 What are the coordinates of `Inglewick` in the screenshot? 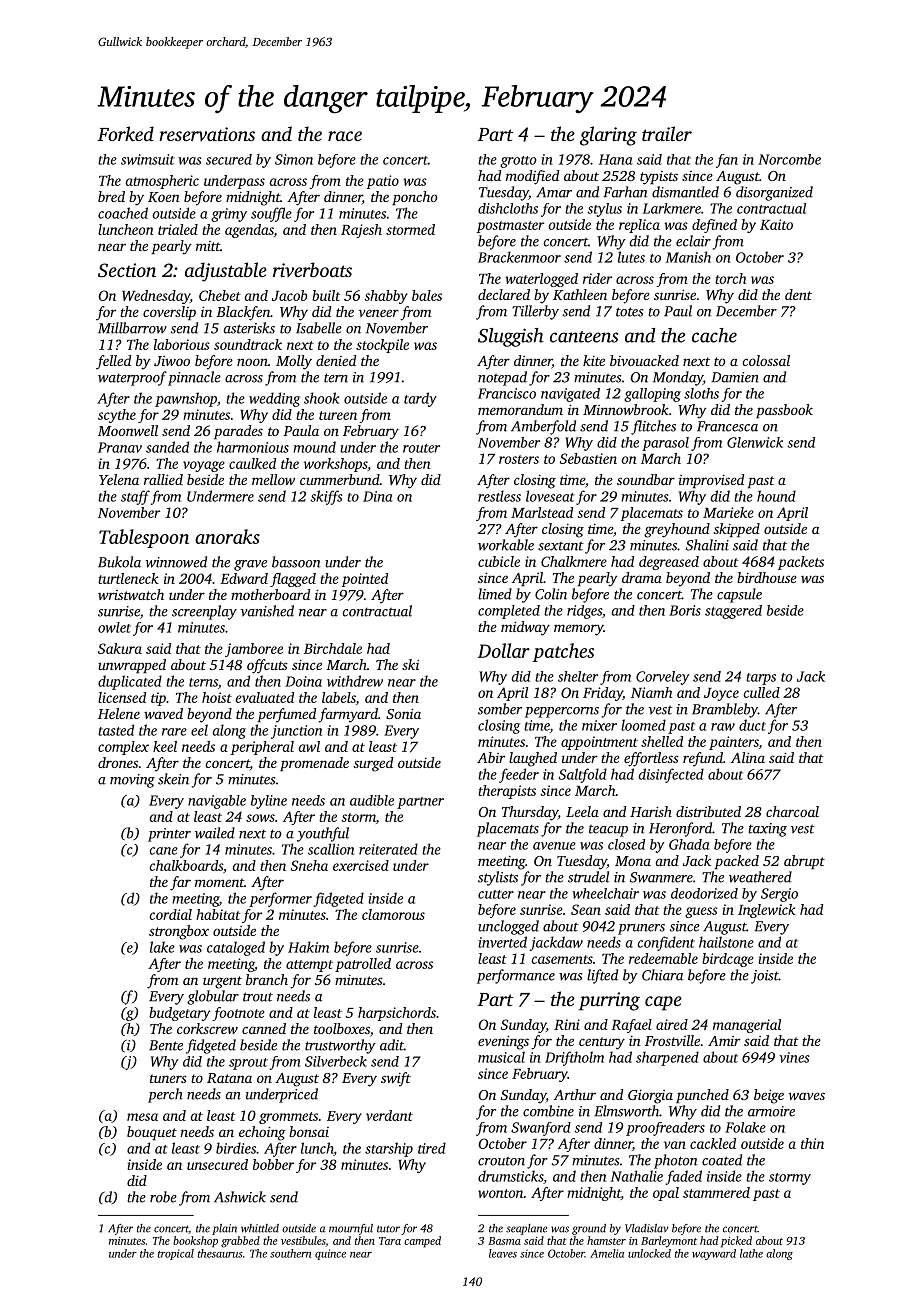 It's located at (767, 911).
